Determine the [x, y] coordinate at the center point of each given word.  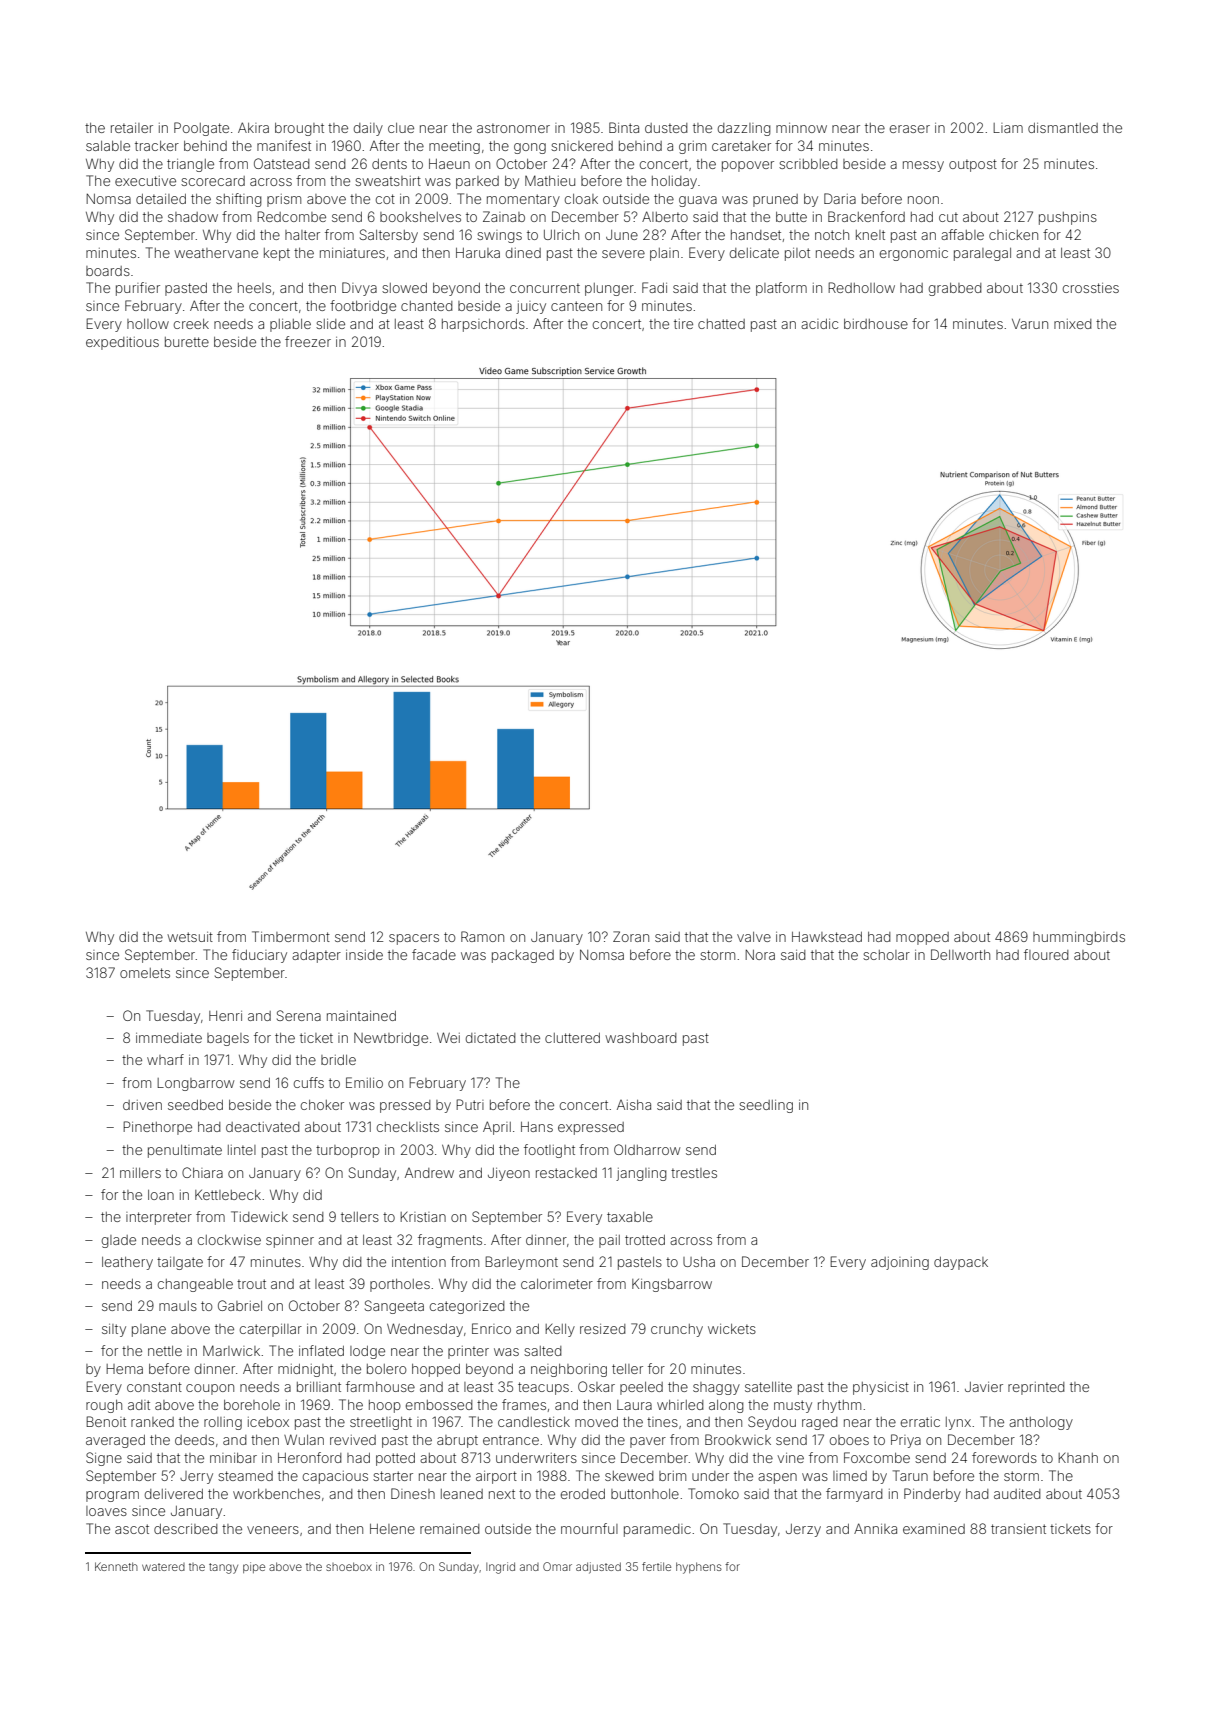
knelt [870, 235]
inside [364, 955]
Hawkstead [827, 937]
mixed [1073, 324]
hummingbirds [1079, 938]
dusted [666, 128]
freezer [308, 341]
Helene [392, 1529]
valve [754, 937]
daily [368, 129]
